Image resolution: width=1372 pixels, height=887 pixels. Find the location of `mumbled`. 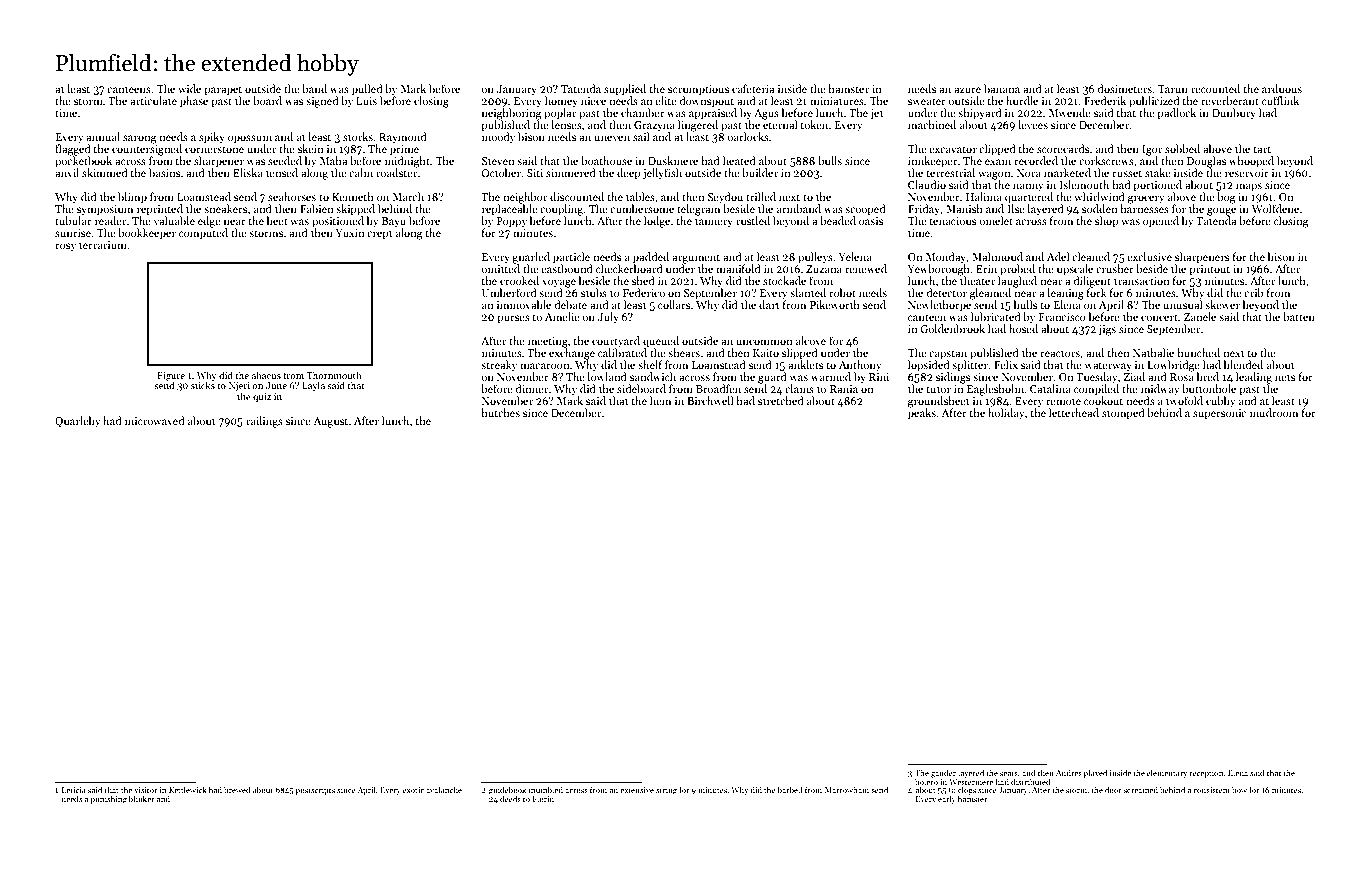

mumbled is located at coordinates (546, 789).
